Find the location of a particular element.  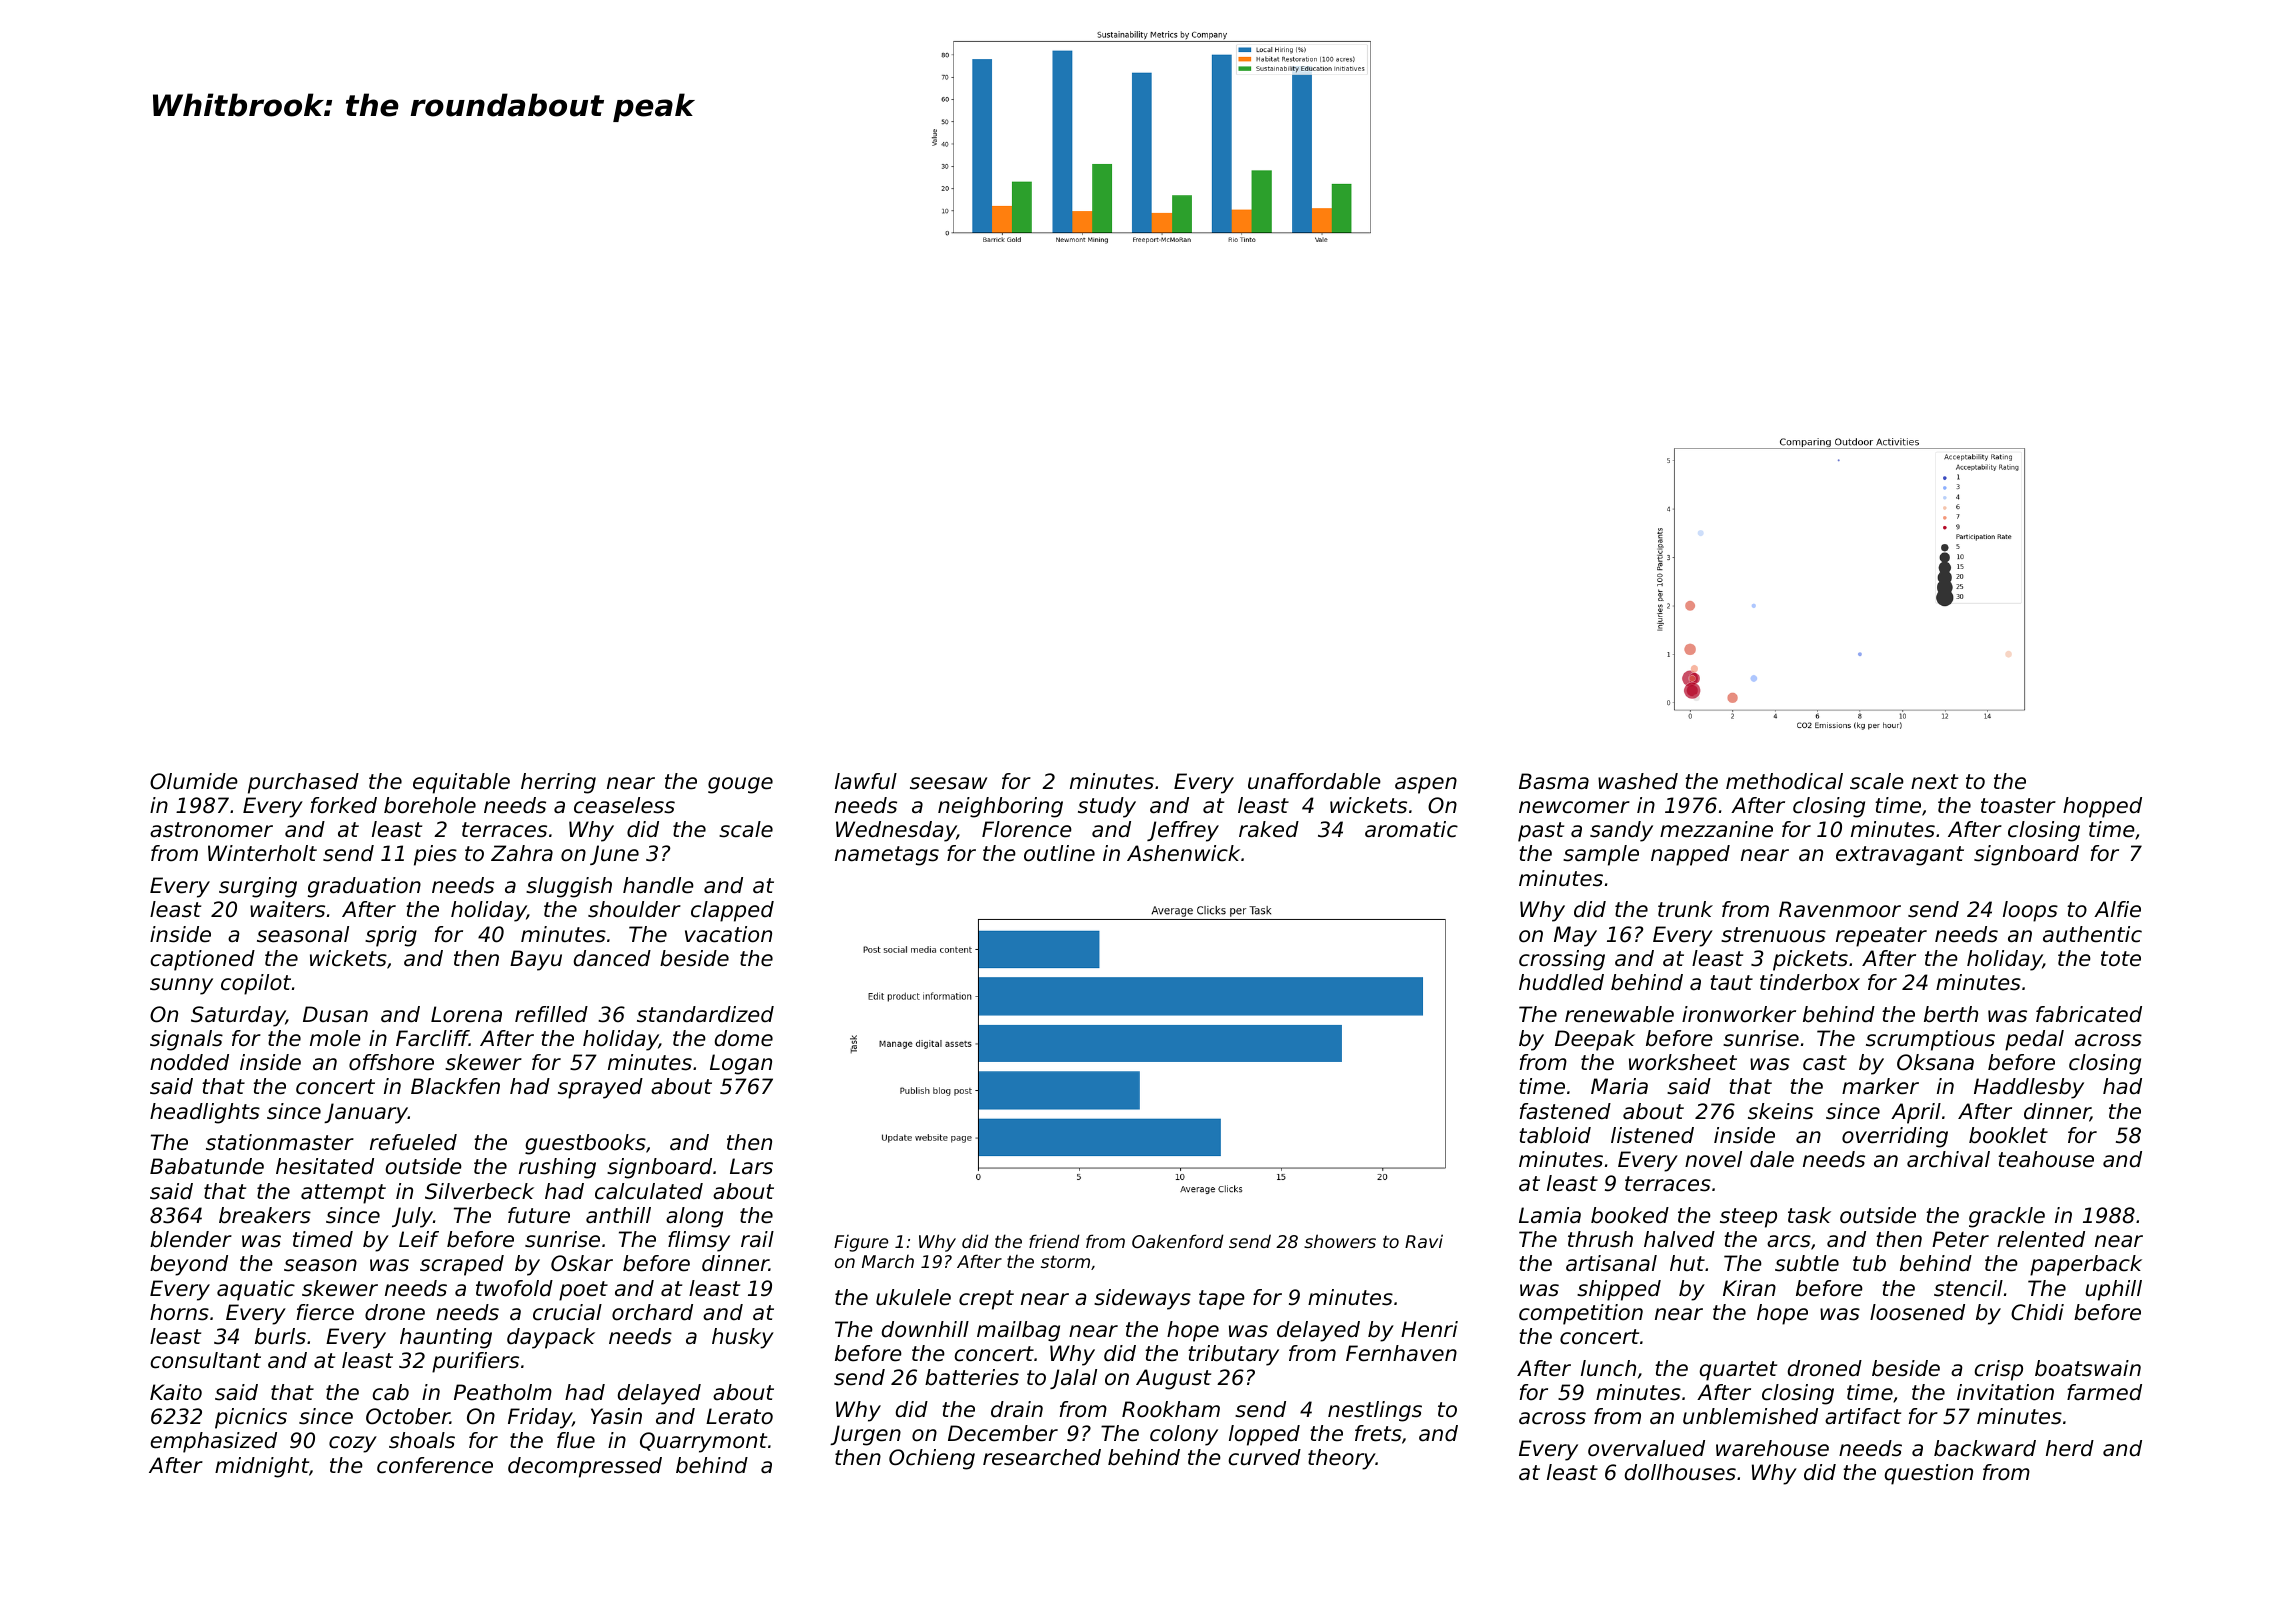

researched is located at coordinates (1042, 1457).
